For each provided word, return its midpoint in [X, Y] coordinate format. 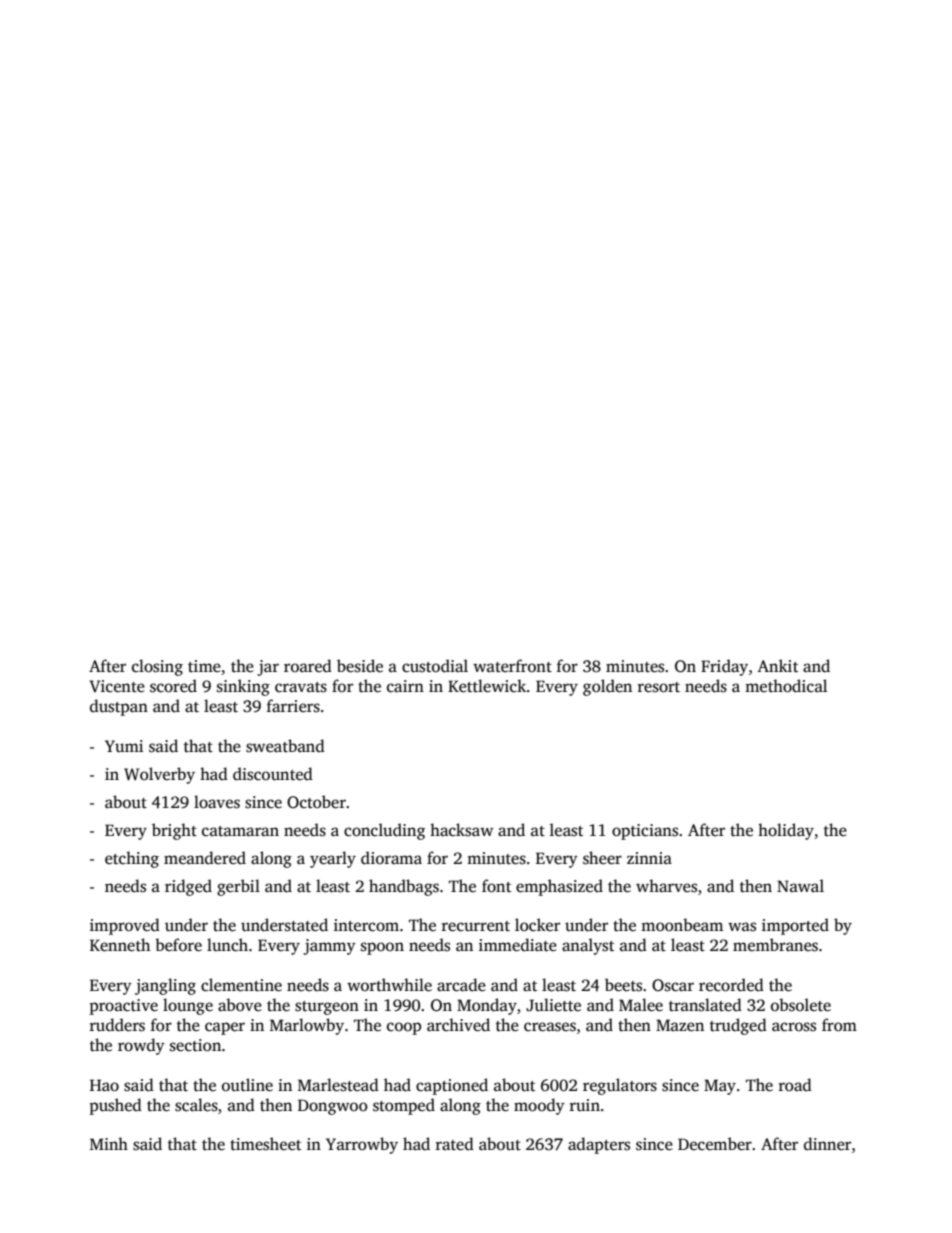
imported [795, 926]
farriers [293, 706]
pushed [116, 1106]
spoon [382, 948]
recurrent [476, 926]
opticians [645, 832]
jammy [329, 947]
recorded [731, 985]
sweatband [285, 746]
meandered [205, 858]
